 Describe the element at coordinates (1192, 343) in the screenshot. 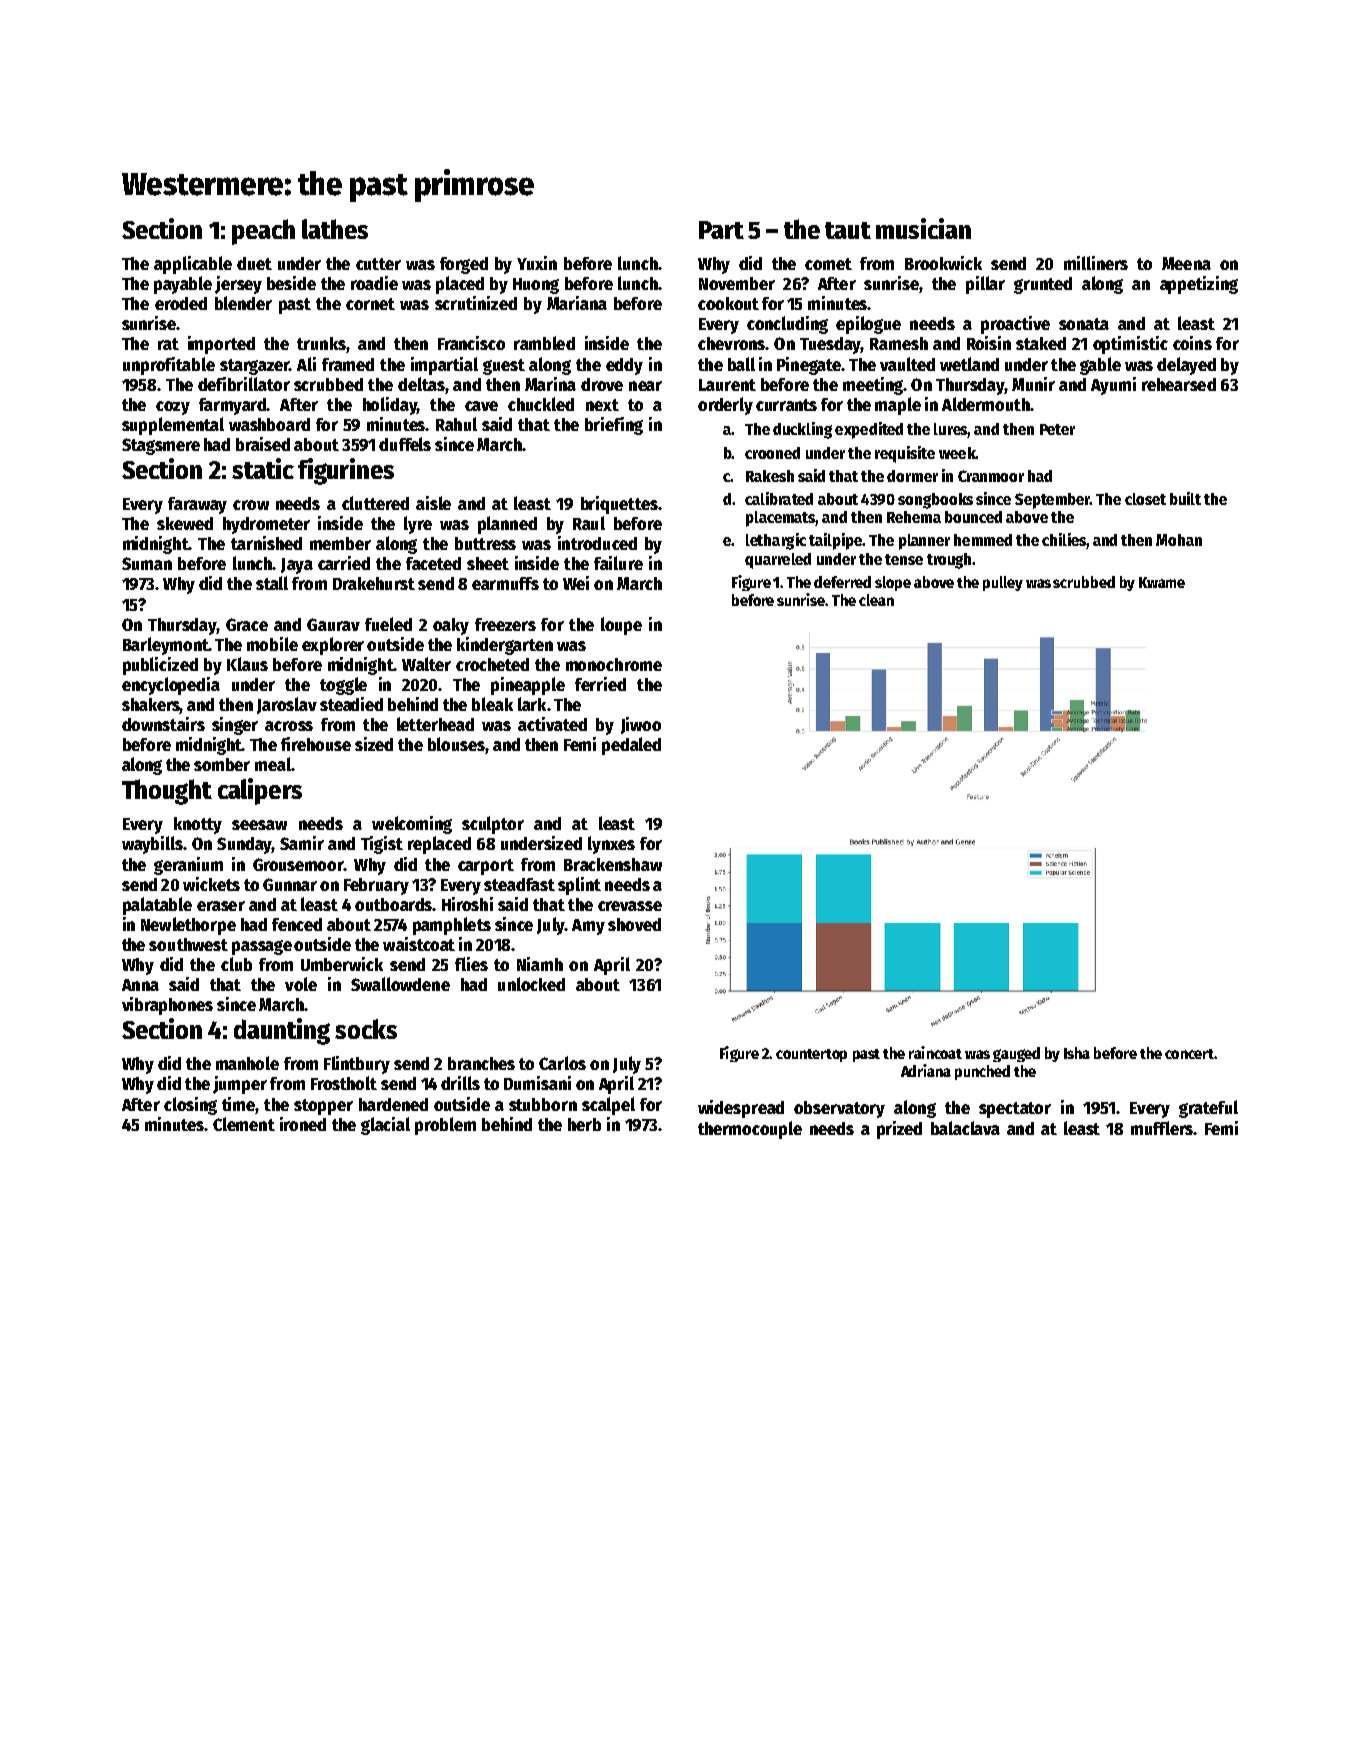

I see `coins` at that location.
